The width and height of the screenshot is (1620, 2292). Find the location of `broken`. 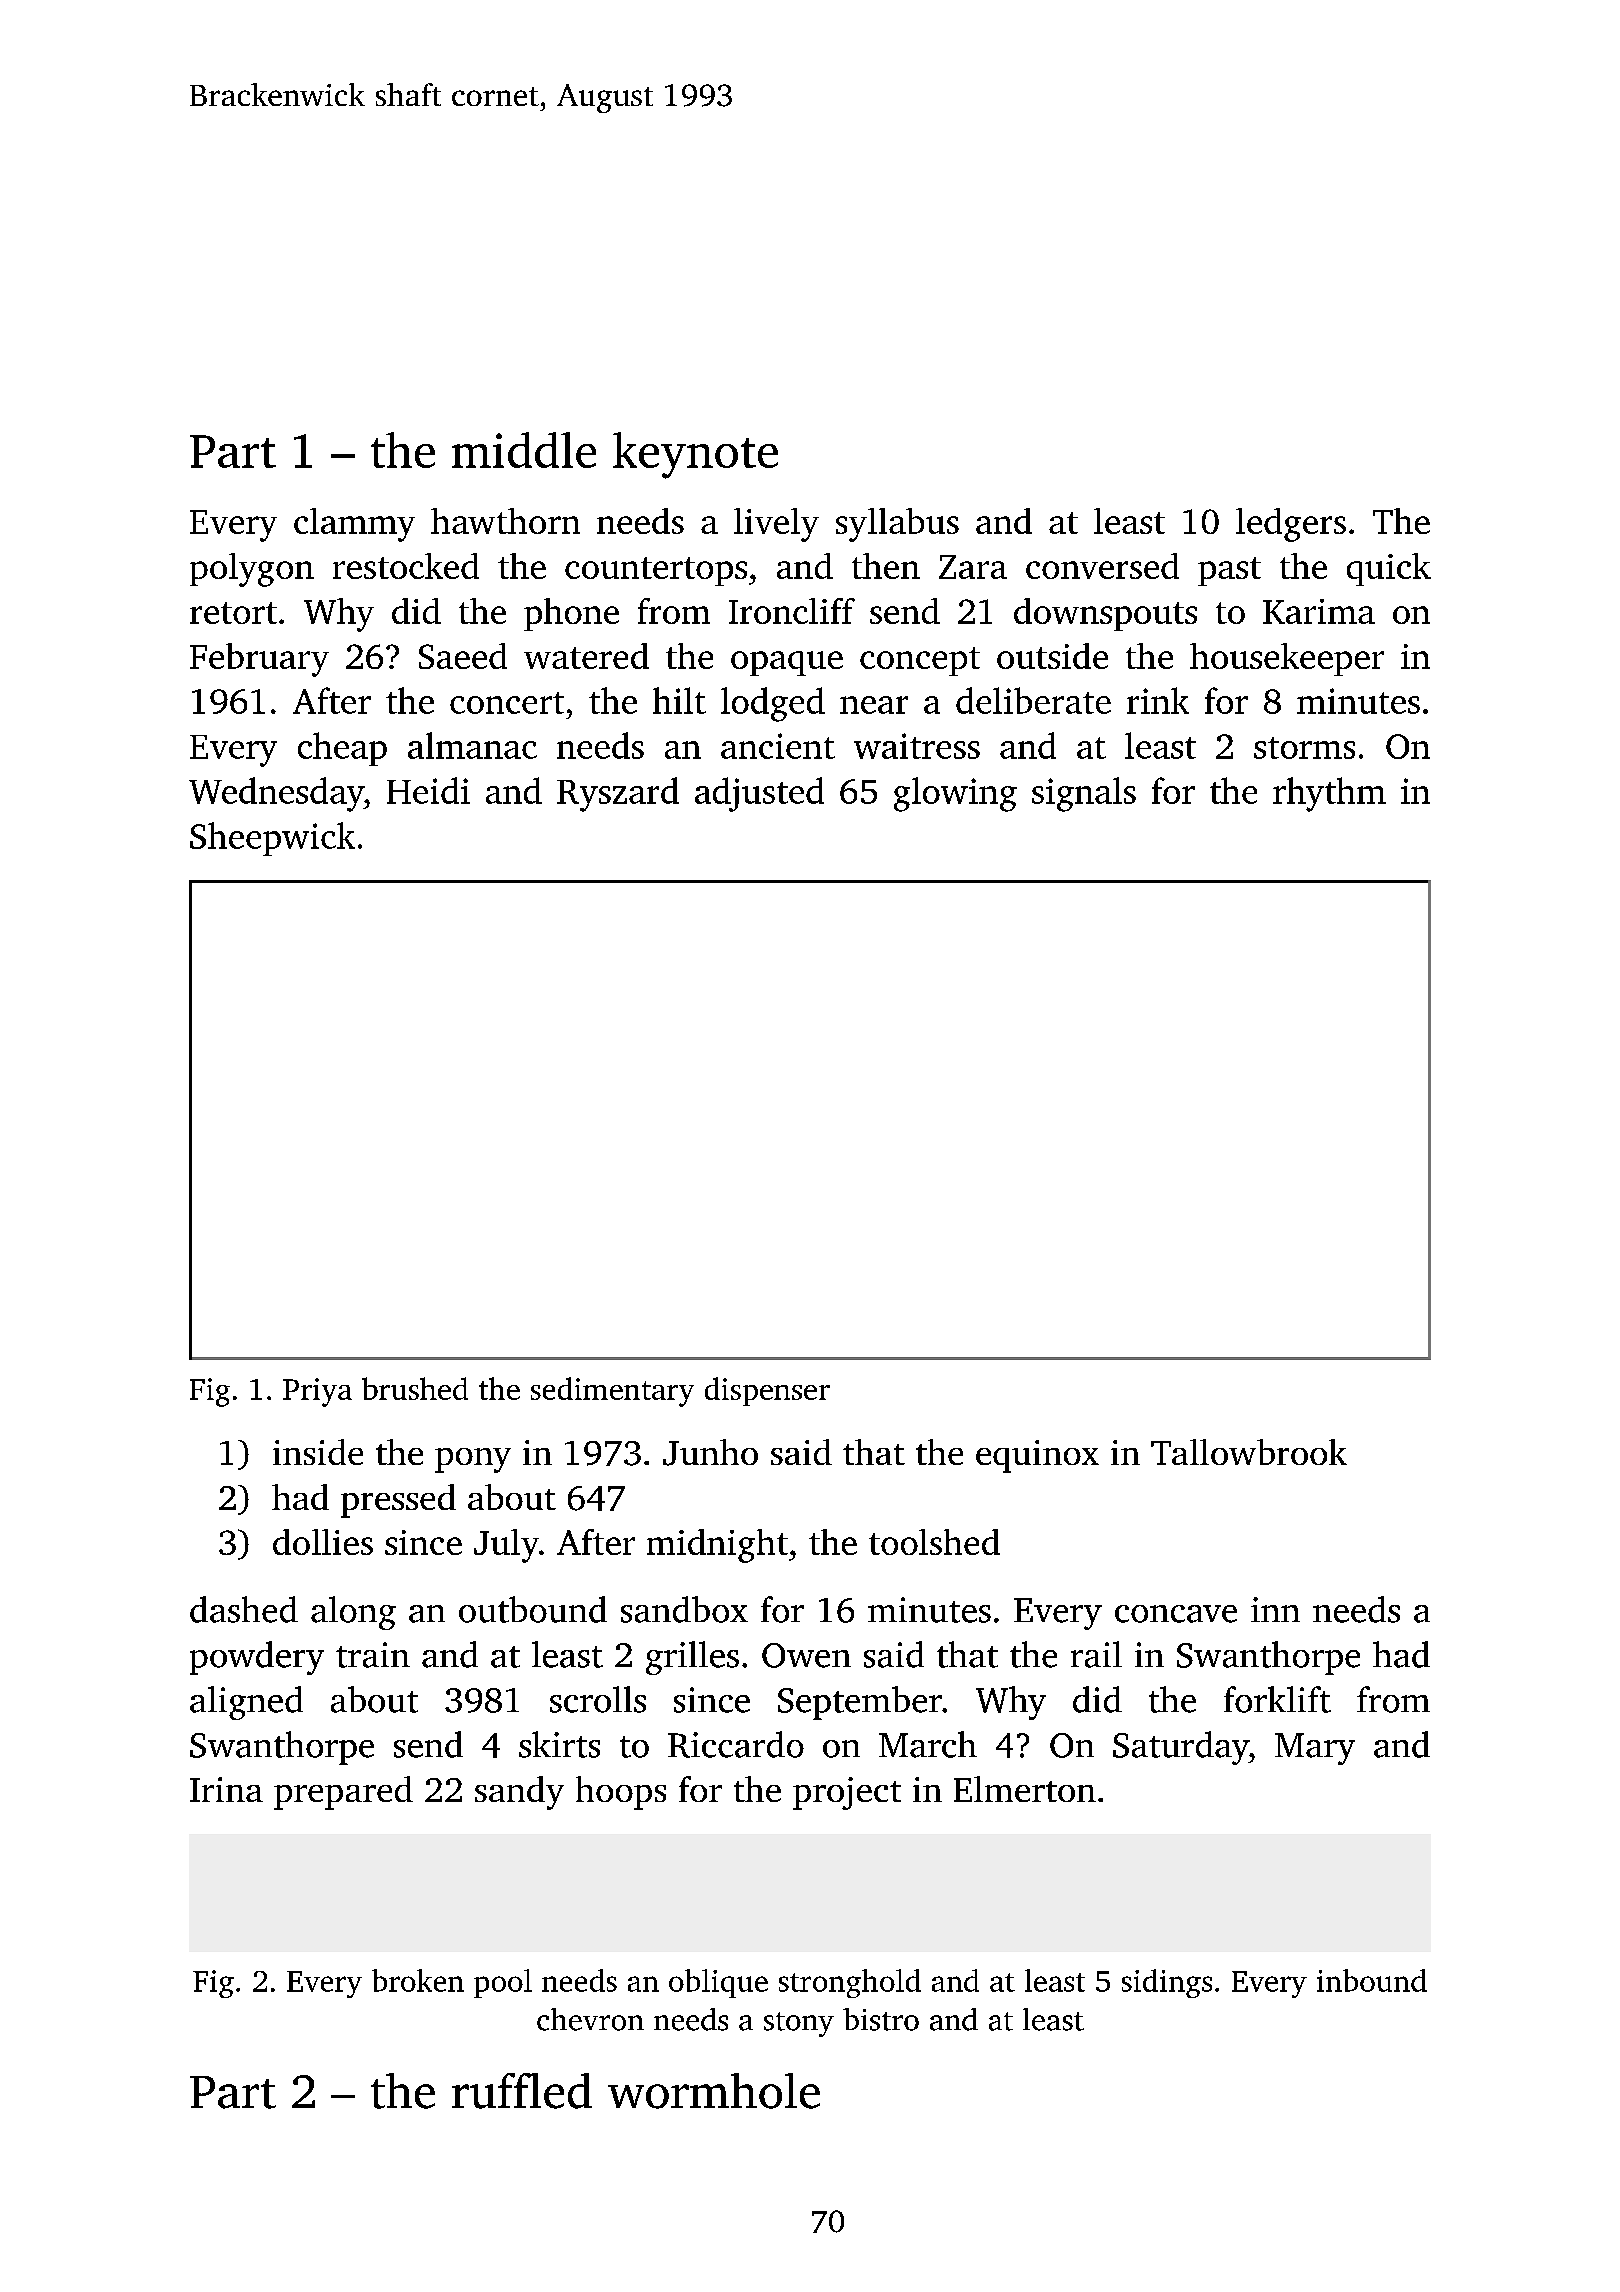

broken is located at coordinates (418, 1980).
